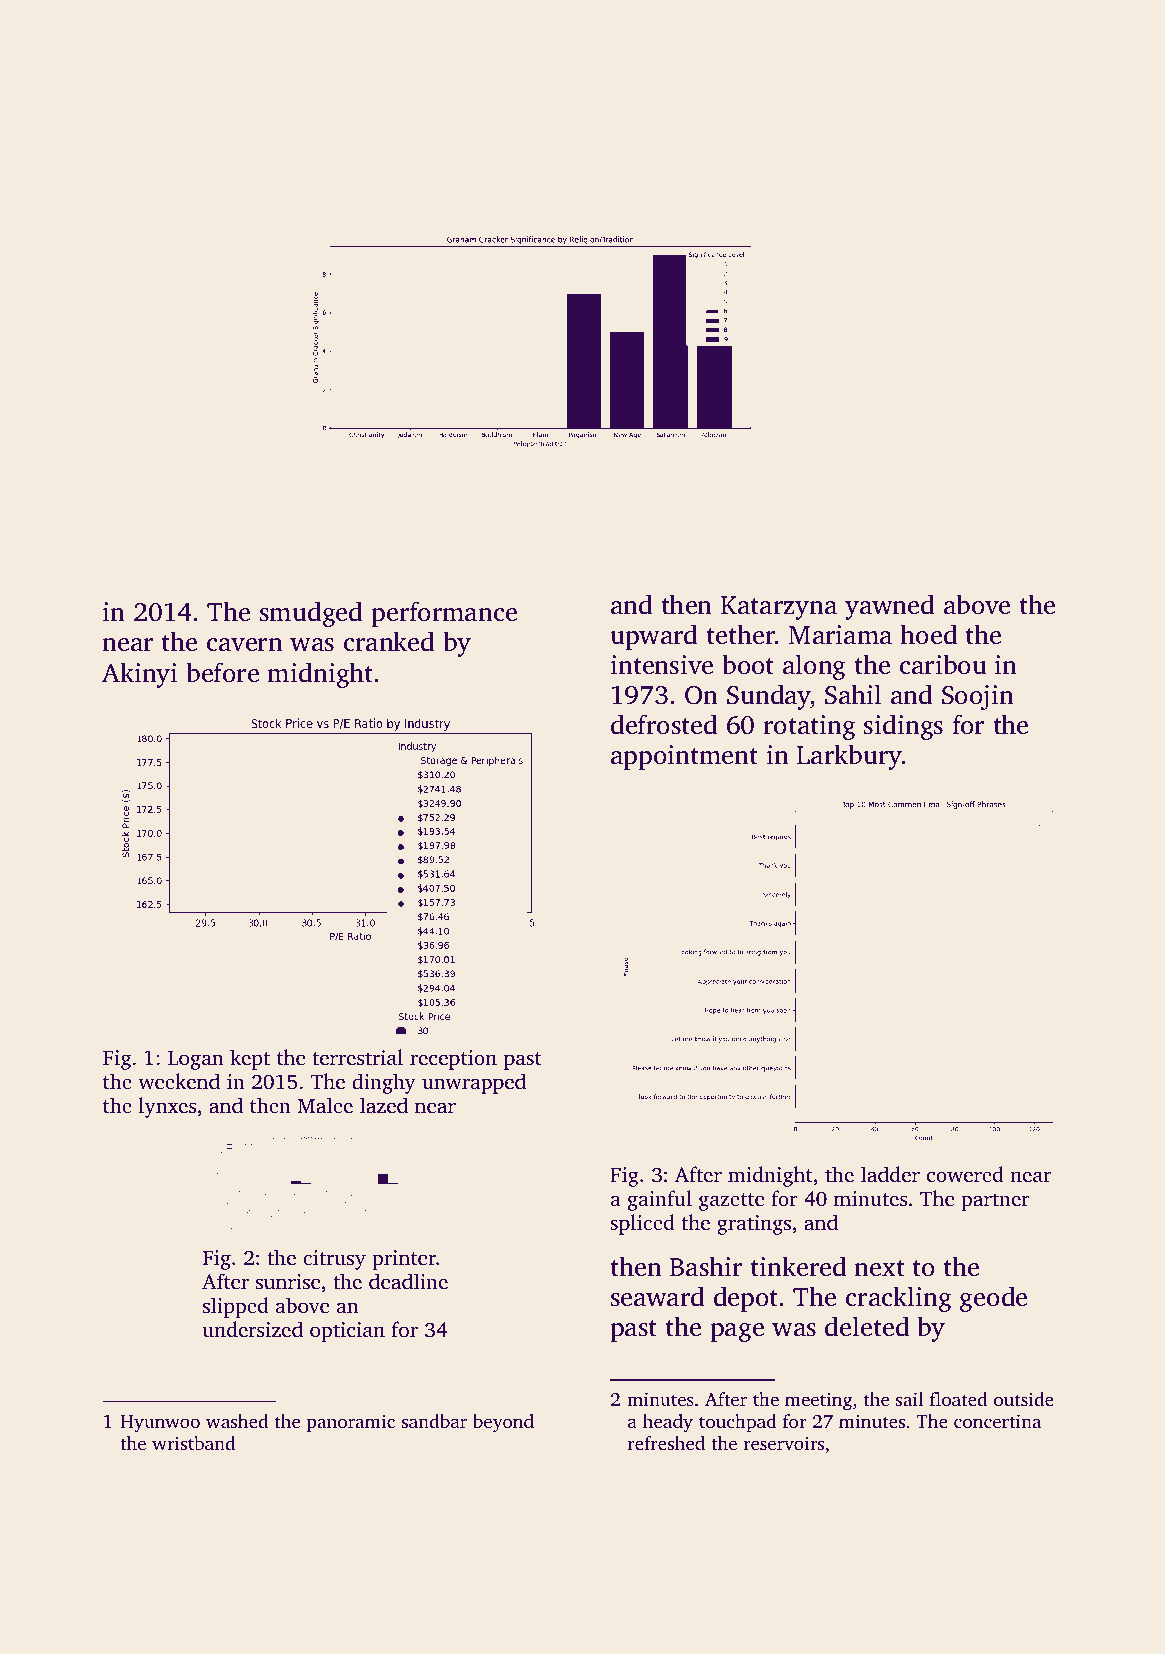 Image resolution: width=1165 pixels, height=1654 pixels. What do you see at coordinates (903, 727) in the page?
I see `sidings` at bounding box center [903, 727].
